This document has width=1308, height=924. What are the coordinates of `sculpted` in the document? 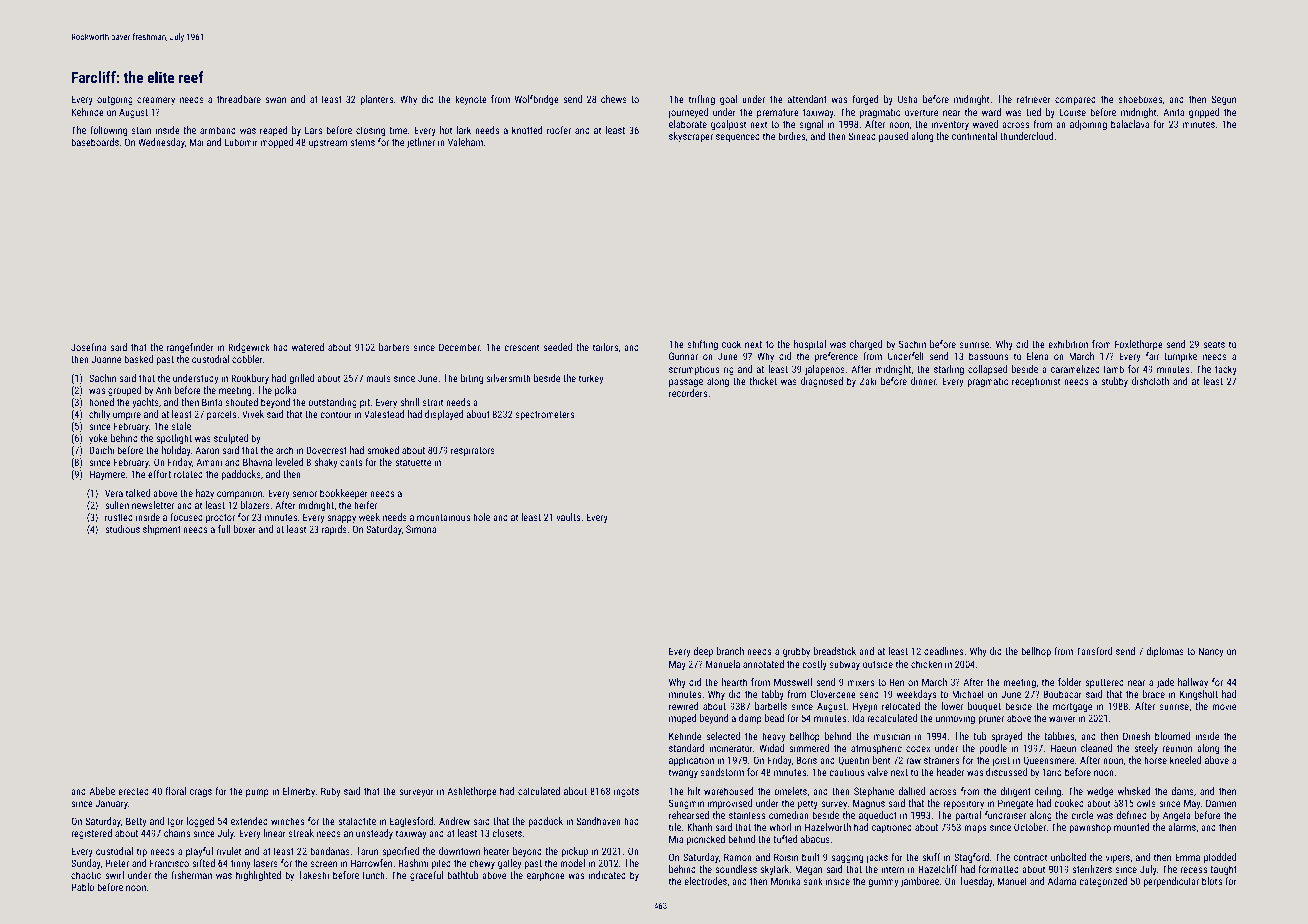 It's located at (231, 439).
